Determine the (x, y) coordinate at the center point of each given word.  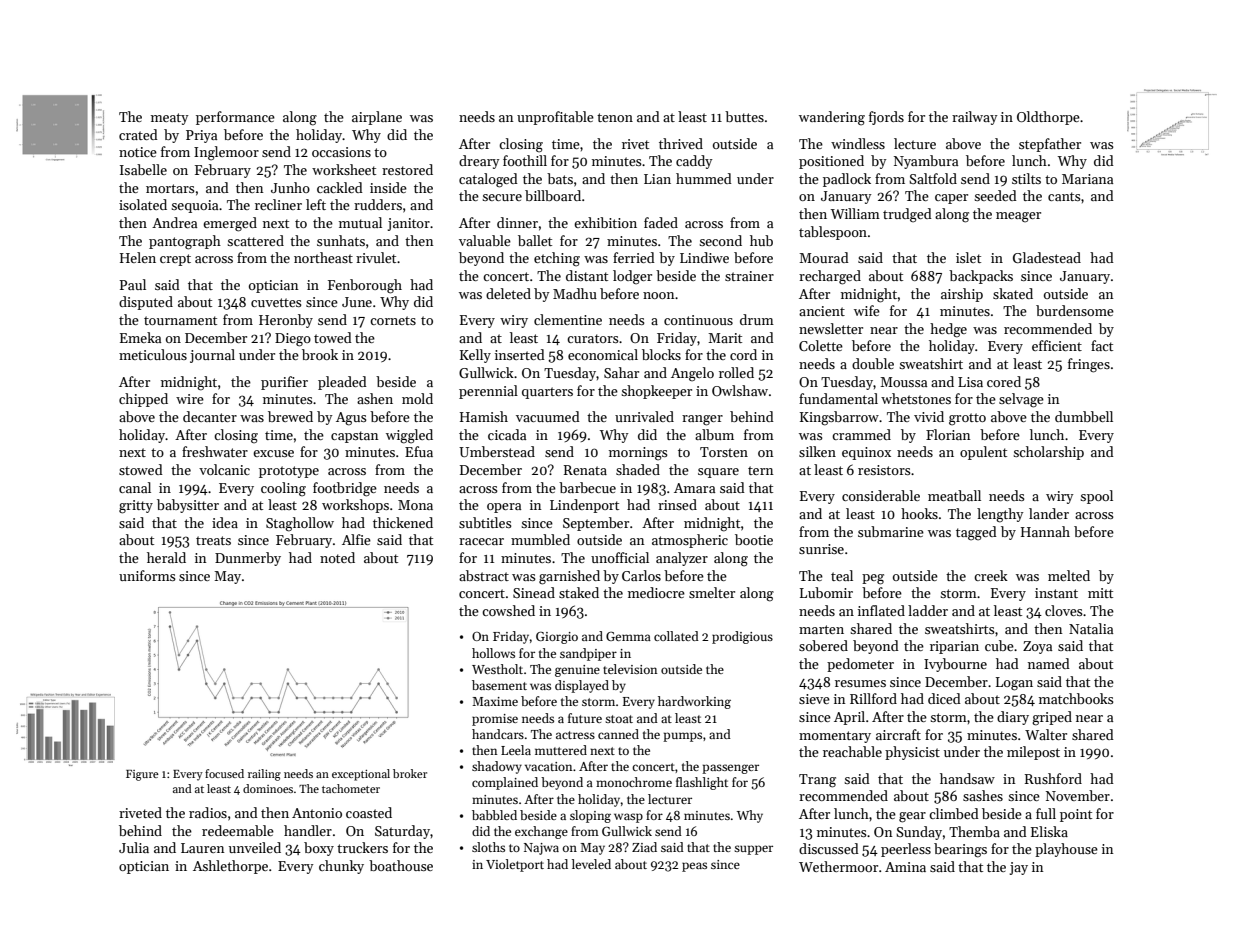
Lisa (970, 382)
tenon (615, 117)
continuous (698, 320)
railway (975, 118)
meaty (170, 119)
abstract (484, 575)
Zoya (1037, 647)
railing (264, 775)
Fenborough (365, 286)
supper (753, 850)
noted (337, 557)
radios (208, 812)
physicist (912, 753)
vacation (549, 766)
